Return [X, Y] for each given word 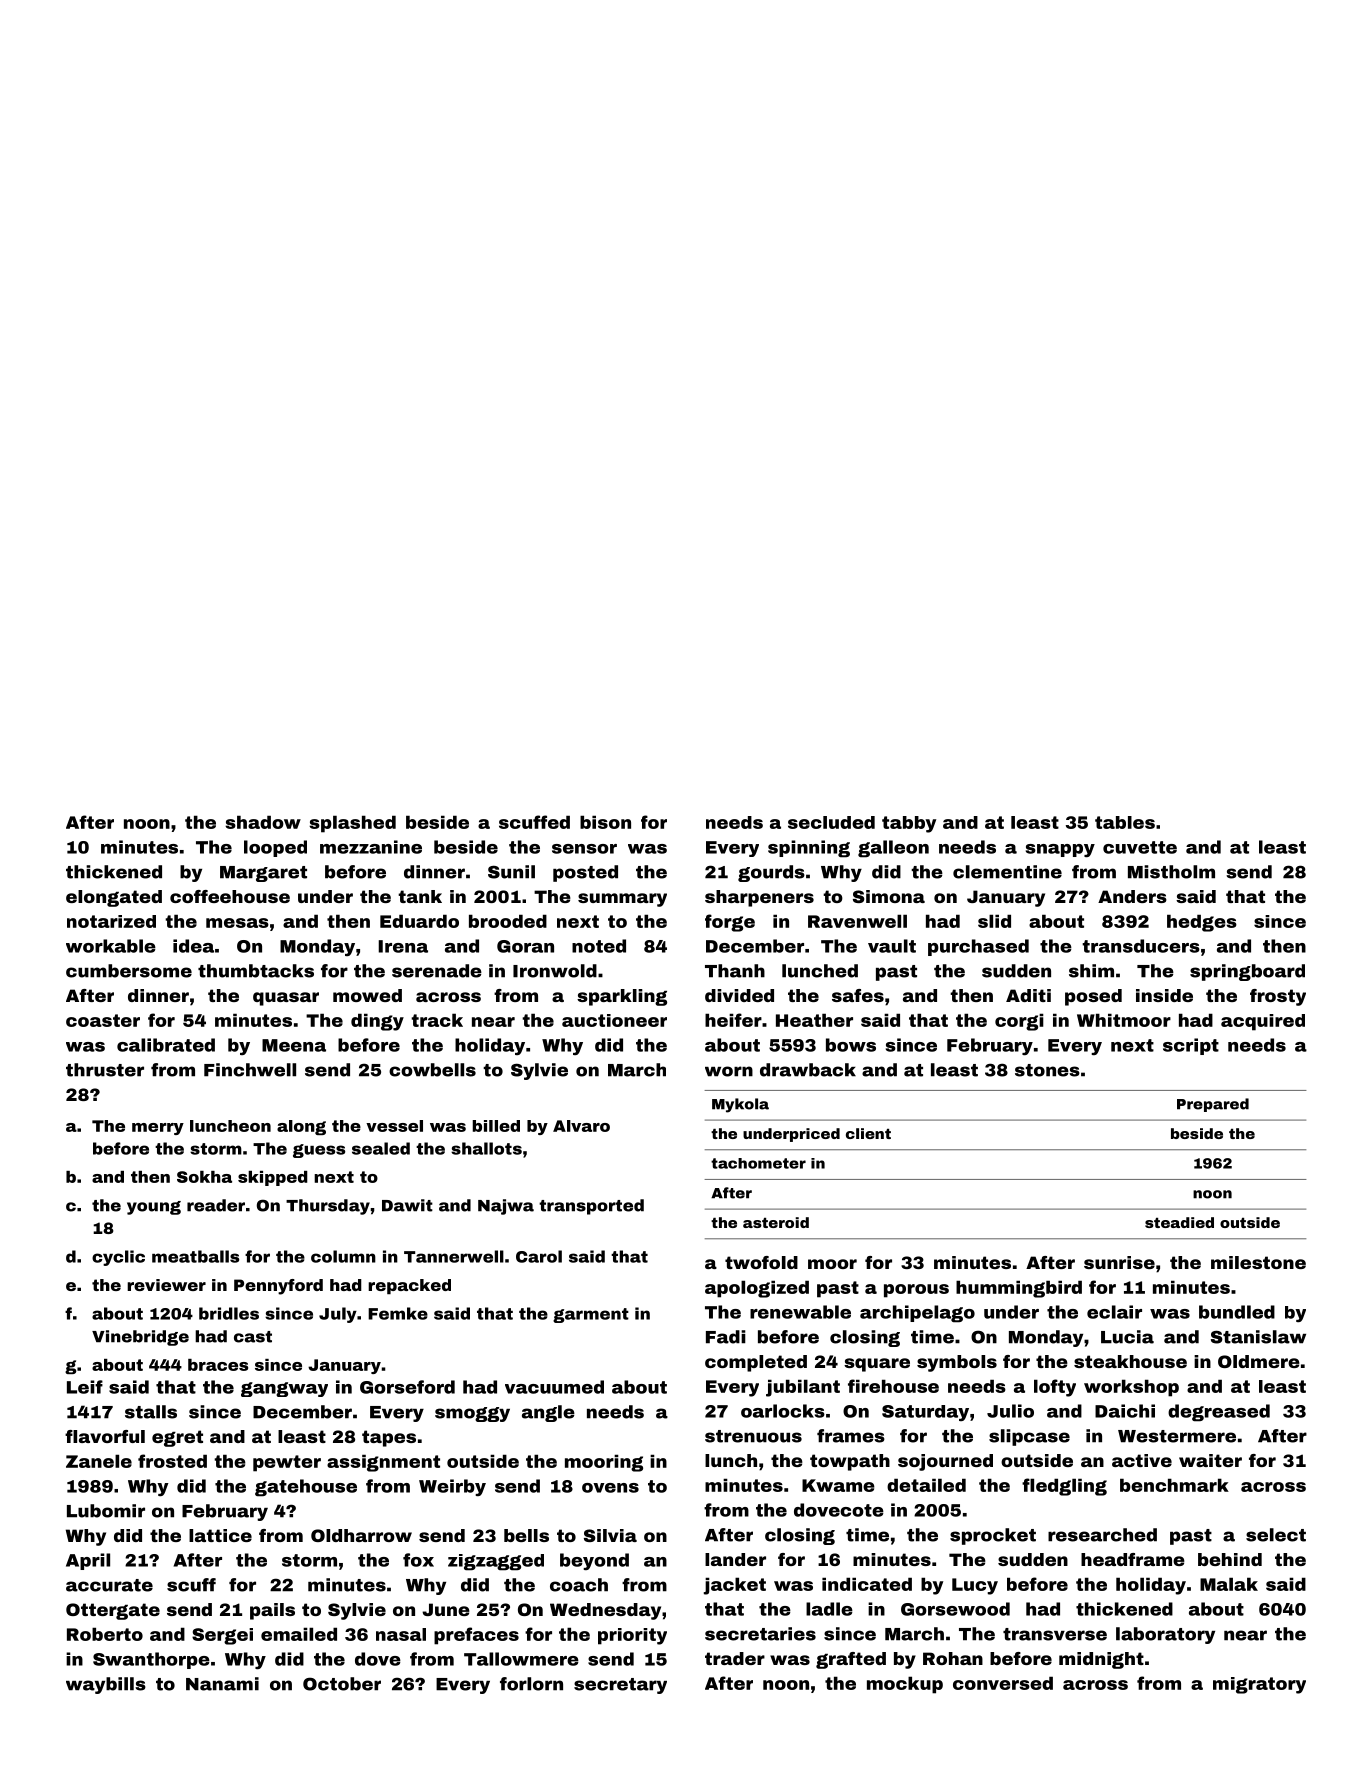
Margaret [263, 874]
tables [1125, 822]
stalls [151, 1412]
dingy [377, 1022]
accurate [109, 1585]
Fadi [726, 1337]
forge [730, 923]
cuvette [1140, 847]
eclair [1114, 1312]
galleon [893, 849]
